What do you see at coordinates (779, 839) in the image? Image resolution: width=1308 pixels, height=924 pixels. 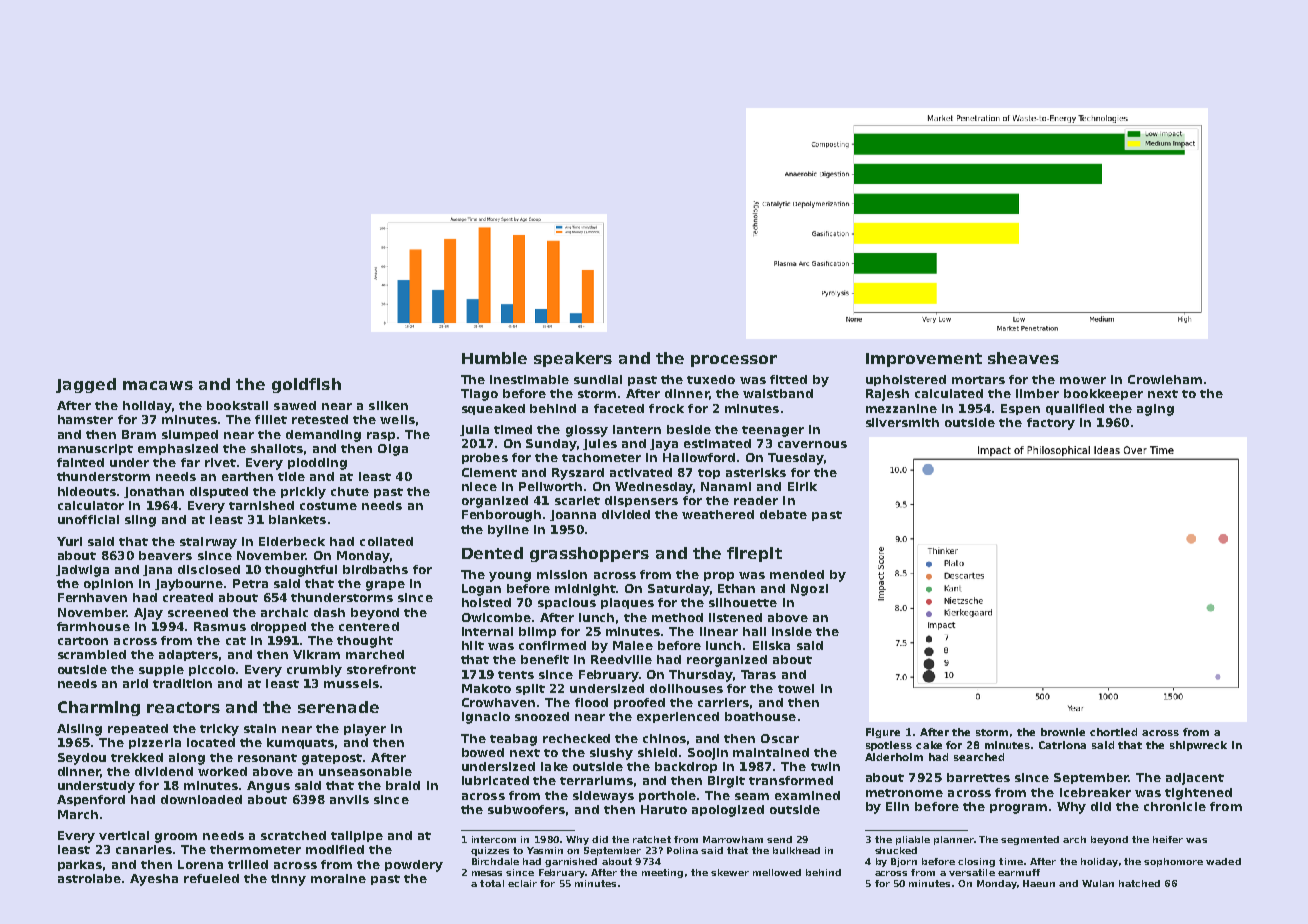 I see `send` at bounding box center [779, 839].
